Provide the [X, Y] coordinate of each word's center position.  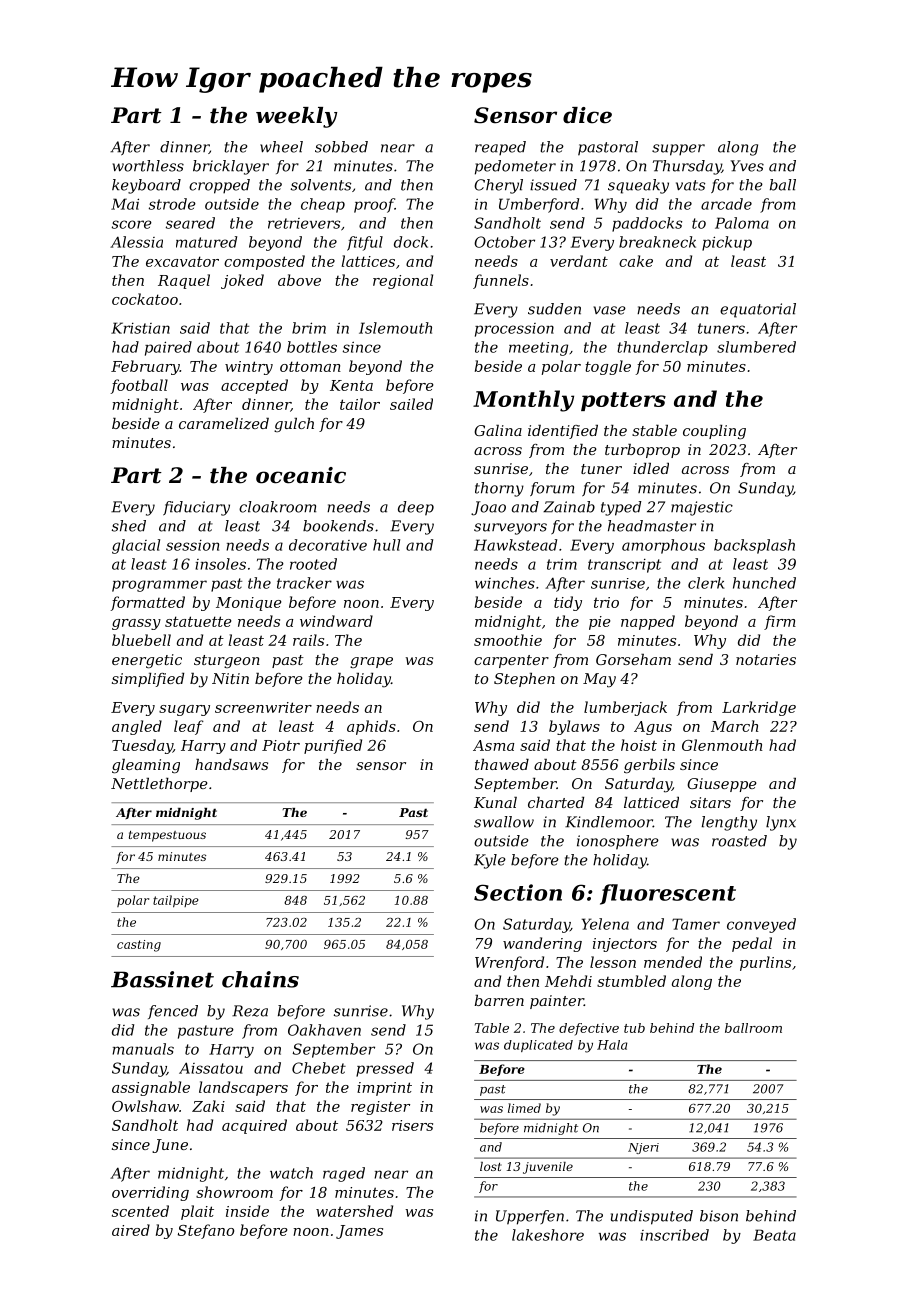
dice [587, 115]
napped [648, 622]
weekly [296, 117]
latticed [651, 802]
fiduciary [196, 508]
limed [524, 1108]
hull [386, 545]
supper [678, 150]
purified [333, 746]
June [170, 1146]
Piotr [281, 745]
